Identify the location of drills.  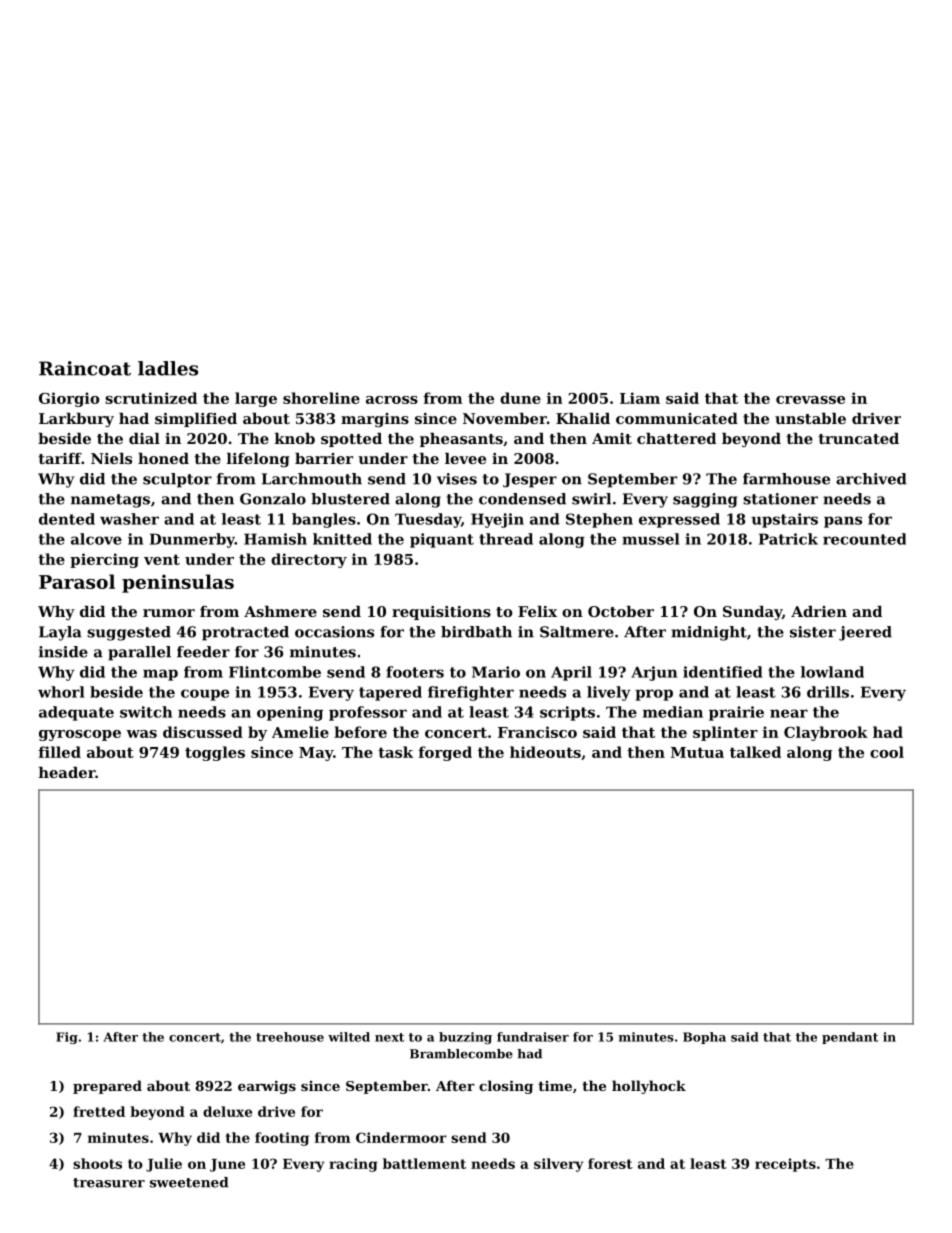
(828, 692).
